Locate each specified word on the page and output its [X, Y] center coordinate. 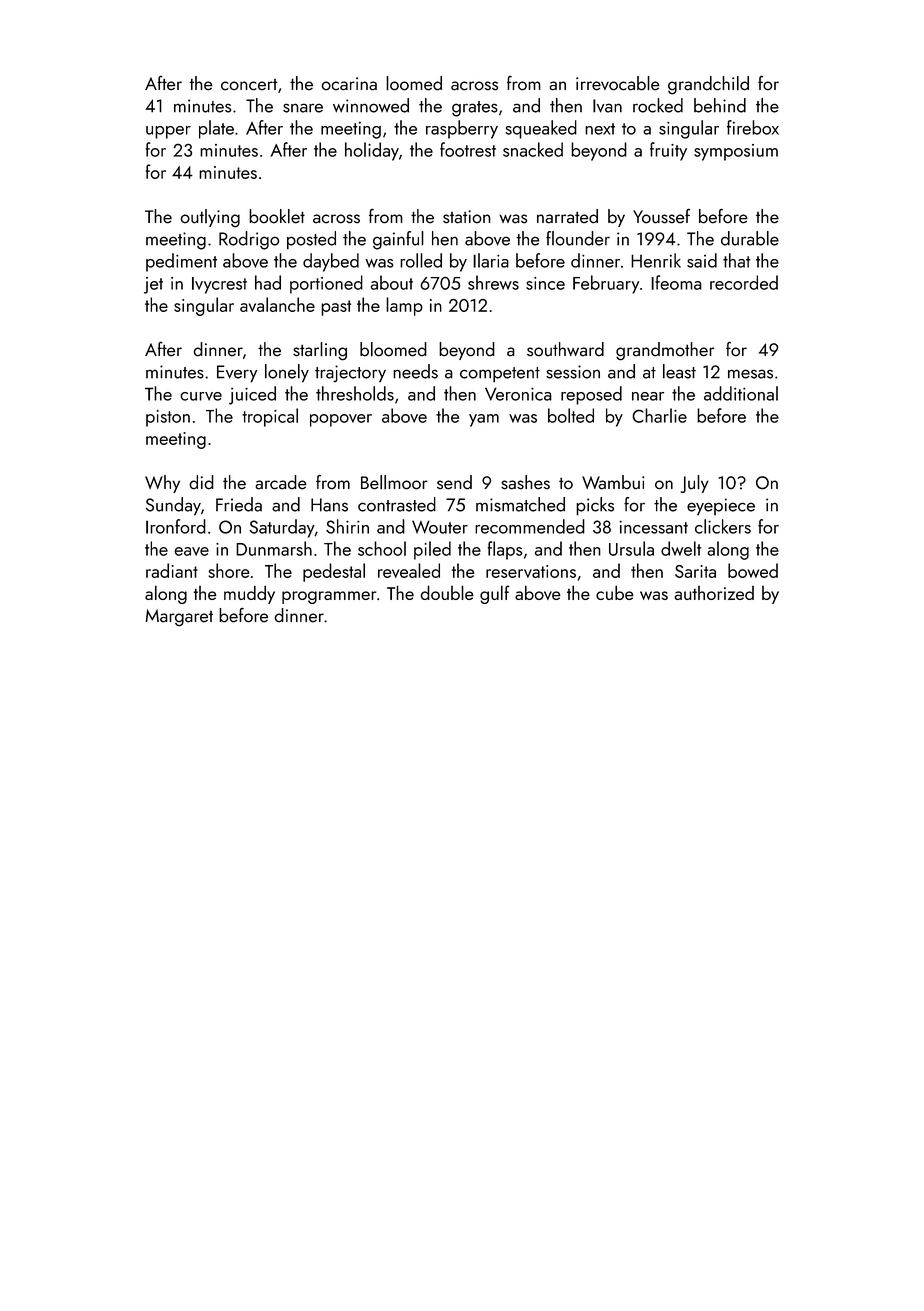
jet [153, 285]
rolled [421, 260]
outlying [210, 218]
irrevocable [618, 83]
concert [249, 85]
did [201, 482]
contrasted [397, 504]
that [737, 260]
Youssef [661, 216]
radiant [172, 570]
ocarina [349, 84]
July [695, 484]
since [545, 283]
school [382, 548]
